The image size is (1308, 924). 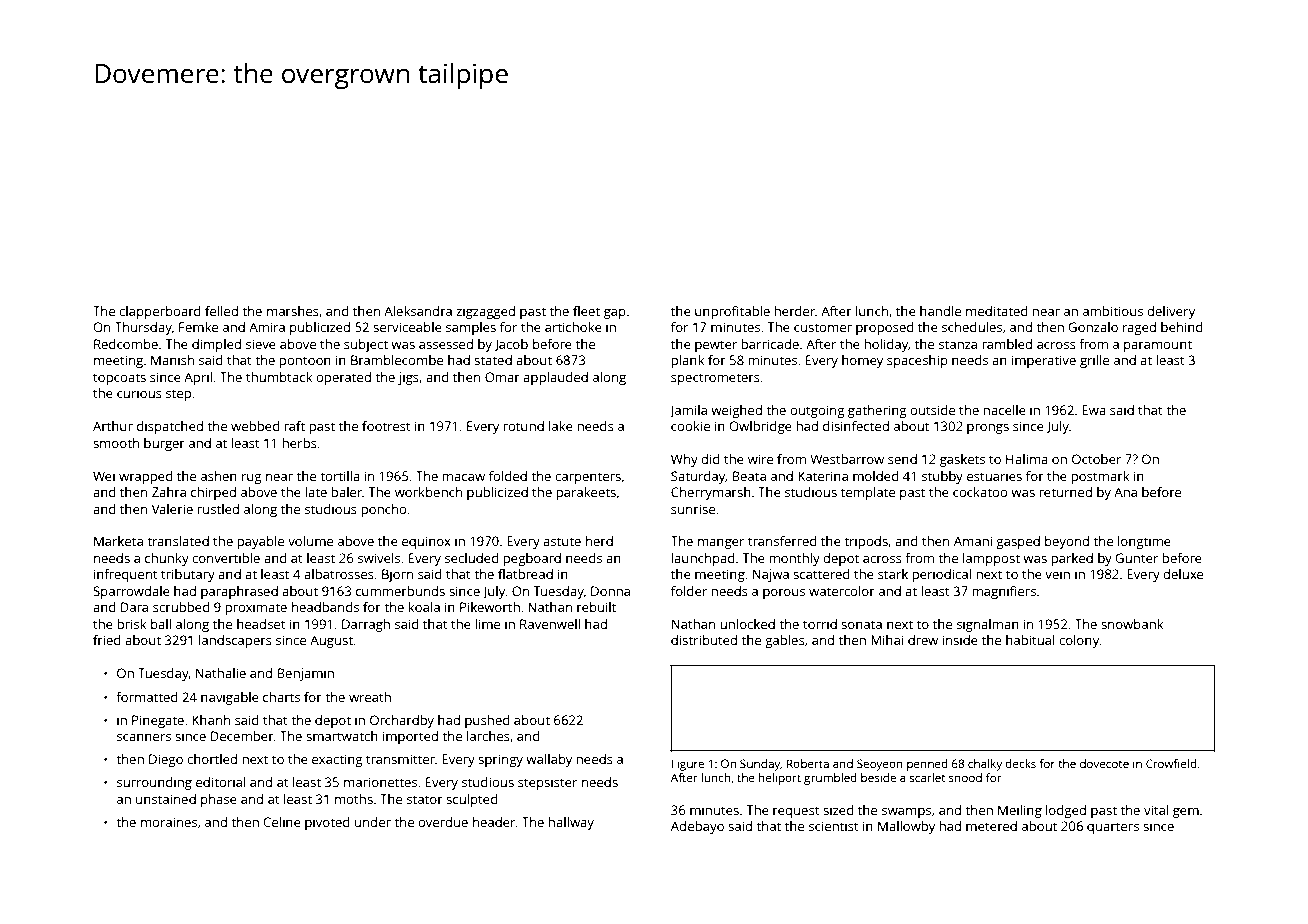 What do you see at coordinates (113, 426) in the screenshot?
I see `Arthur` at bounding box center [113, 426].
